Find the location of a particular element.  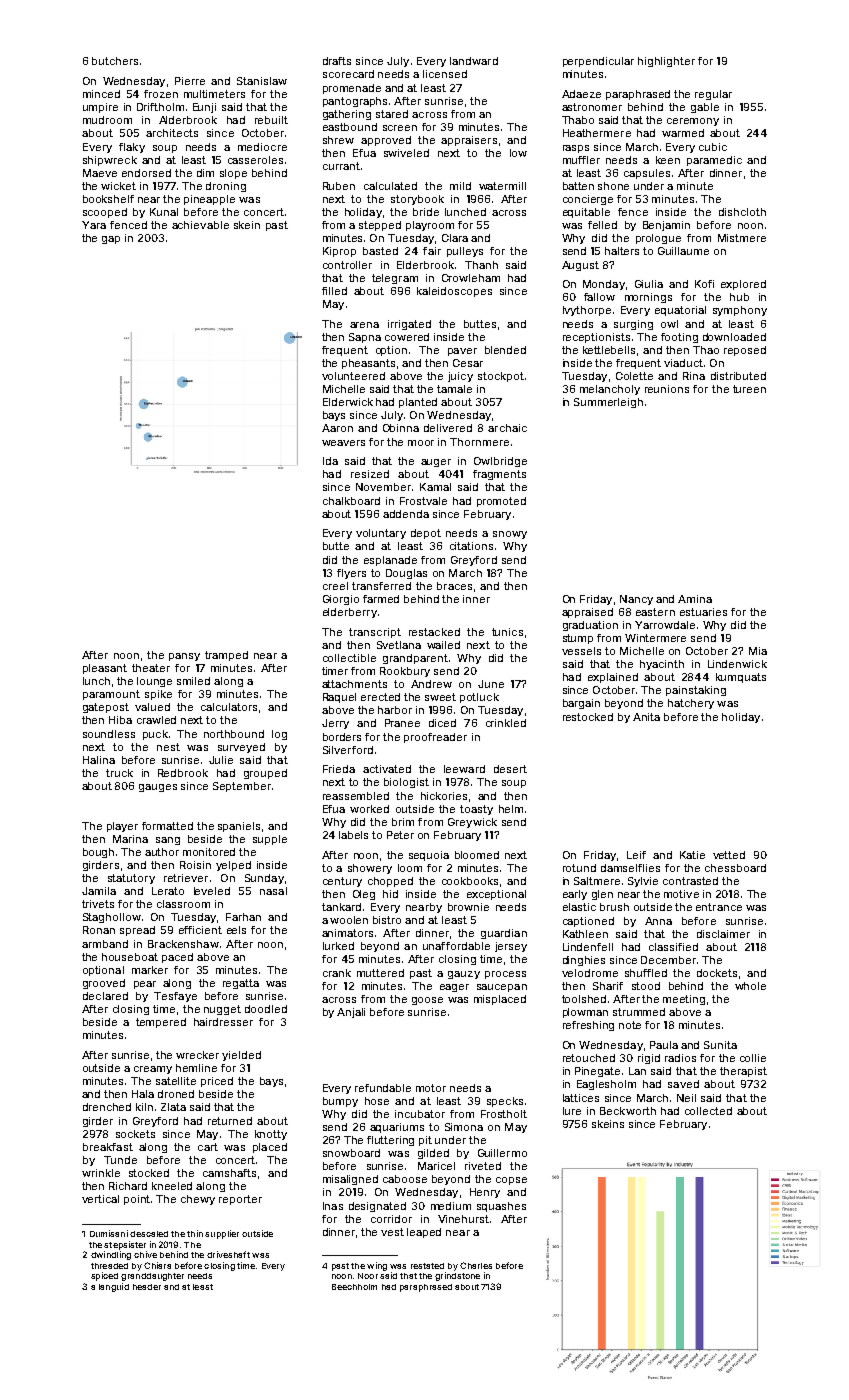

tureen is located at coordinates (749, 389).
